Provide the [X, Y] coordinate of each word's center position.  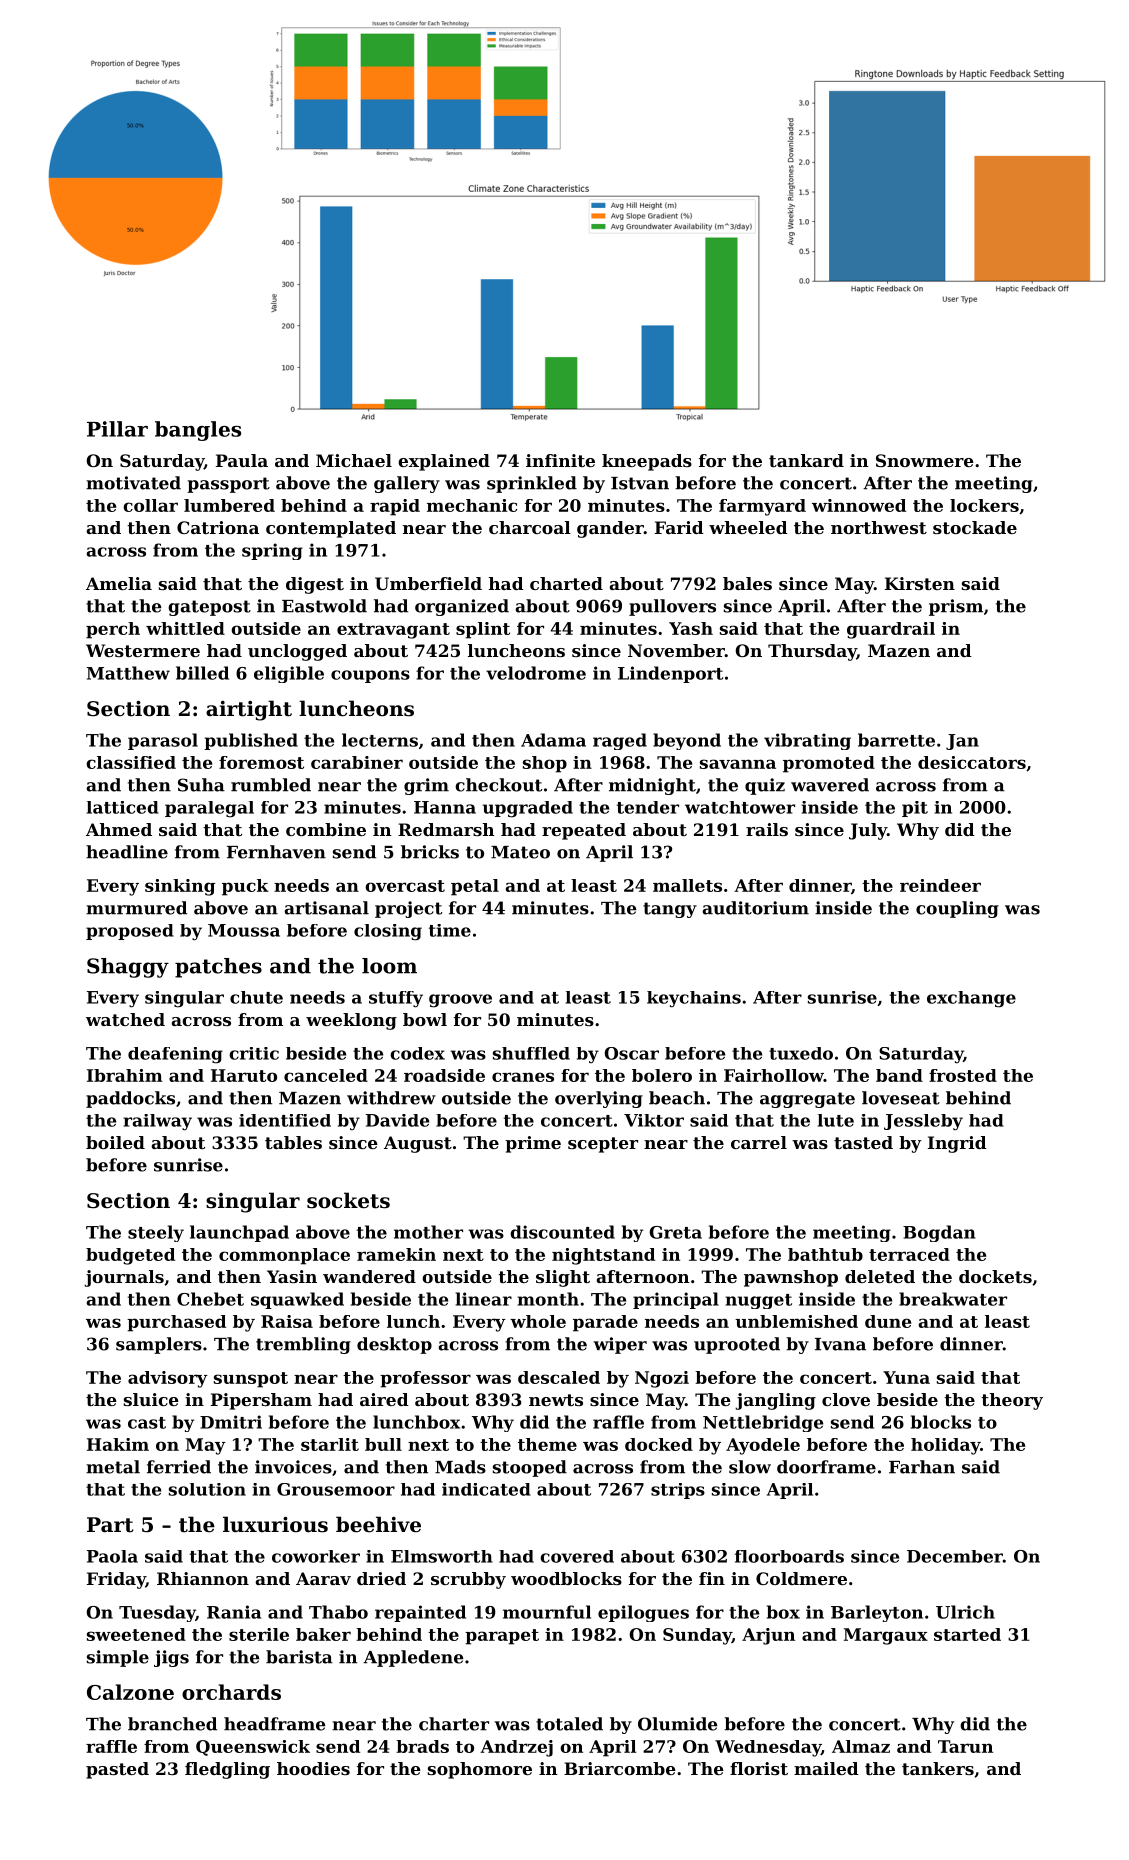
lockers [984, 505]
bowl [425, 1019]
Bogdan [939, 1233]
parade [605, 1323]
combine [326, 829]
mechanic [472, 505]
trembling [303, 1345]
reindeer [940, 885]
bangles [198, 431]
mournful [547, 1612]
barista [299, 1657]
